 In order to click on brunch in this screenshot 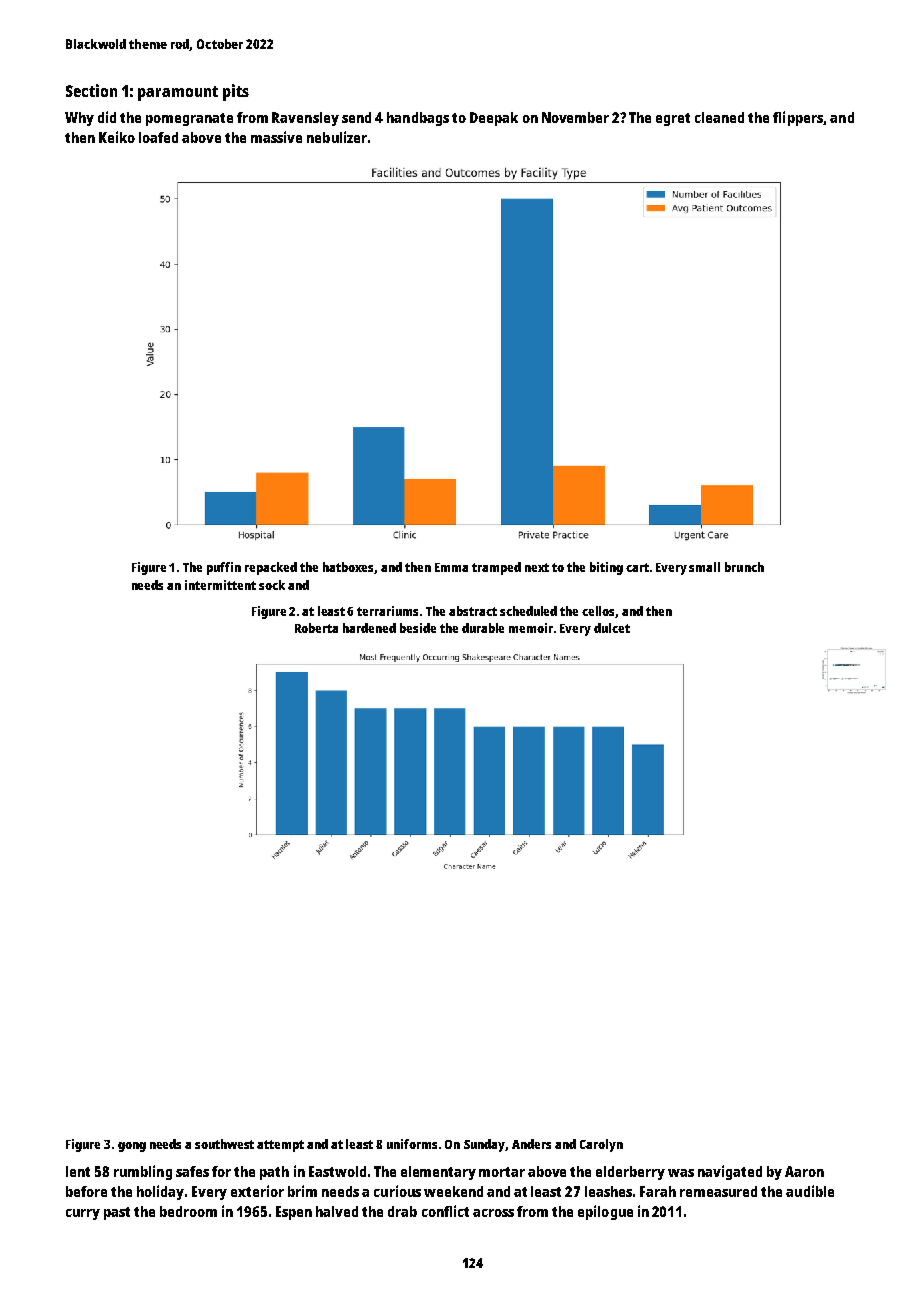, I will do `click(744, 567)`.
